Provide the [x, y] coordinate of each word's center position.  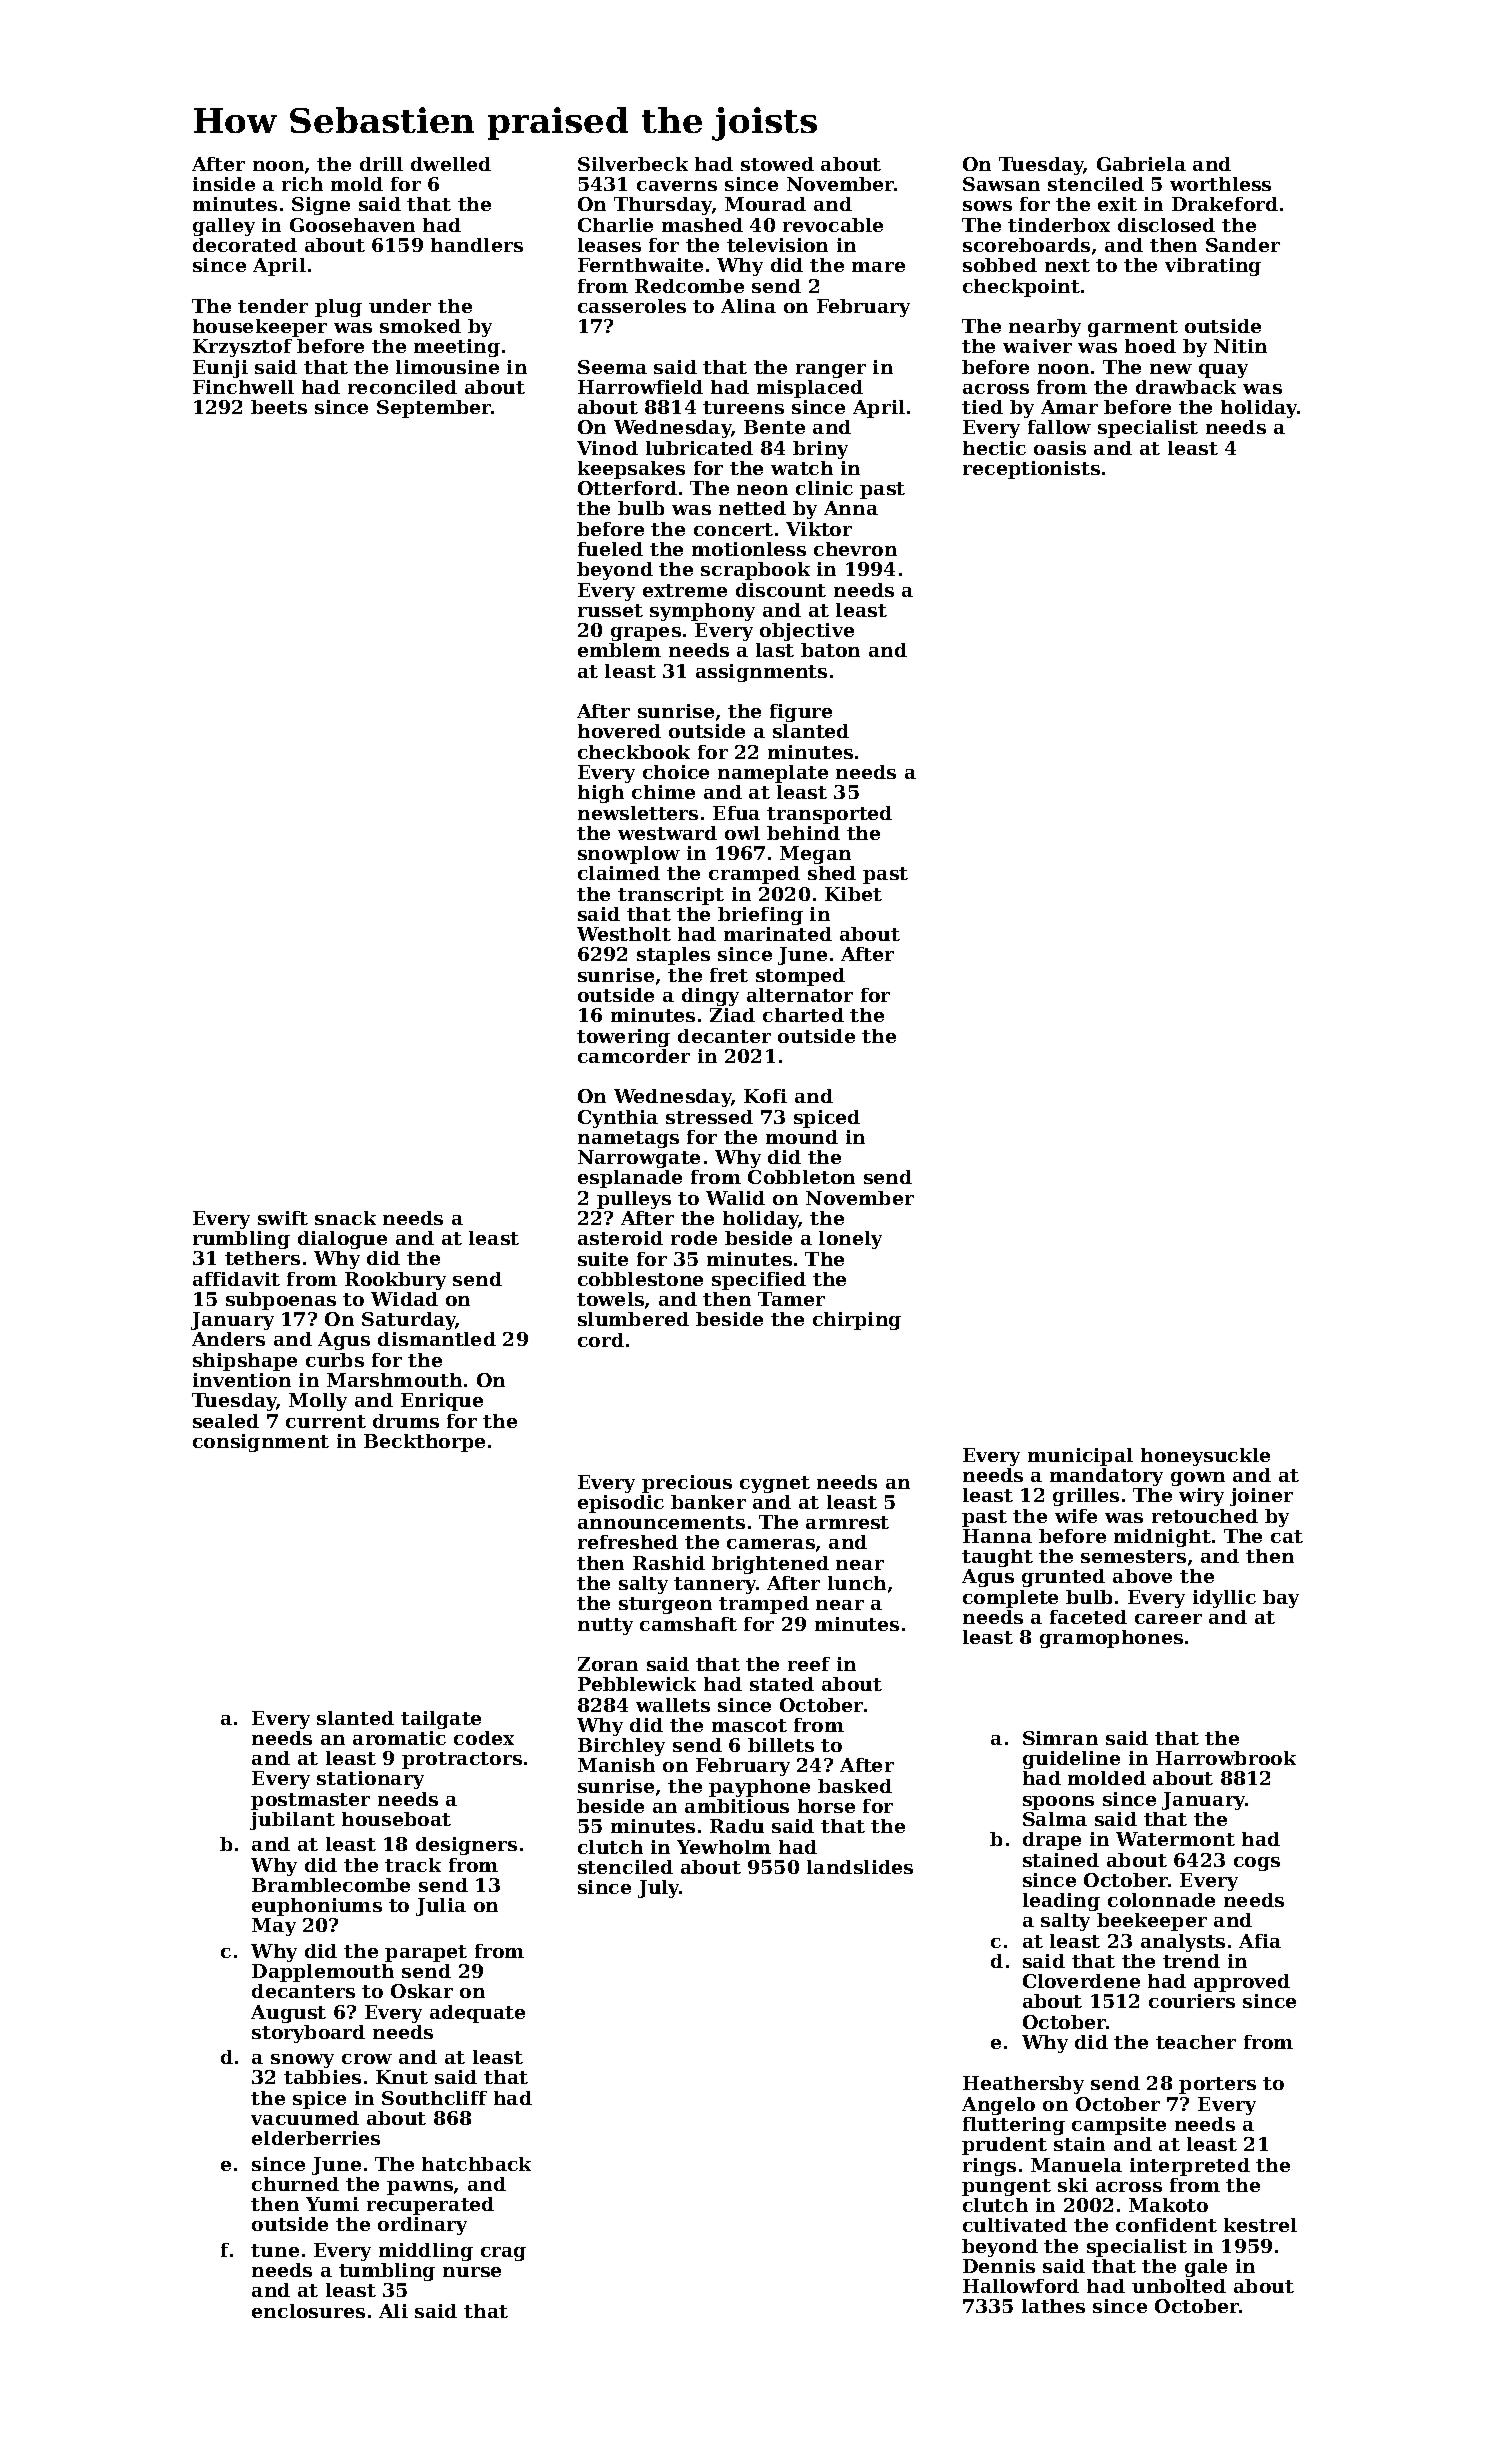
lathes [1053, 2306]
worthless [1220, 184]
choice [676, 772]
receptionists [1031, 470]
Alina [748, 306]
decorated [245, 245]
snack [345, 1218]
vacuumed [305, 2118]
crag [503, 2254]
